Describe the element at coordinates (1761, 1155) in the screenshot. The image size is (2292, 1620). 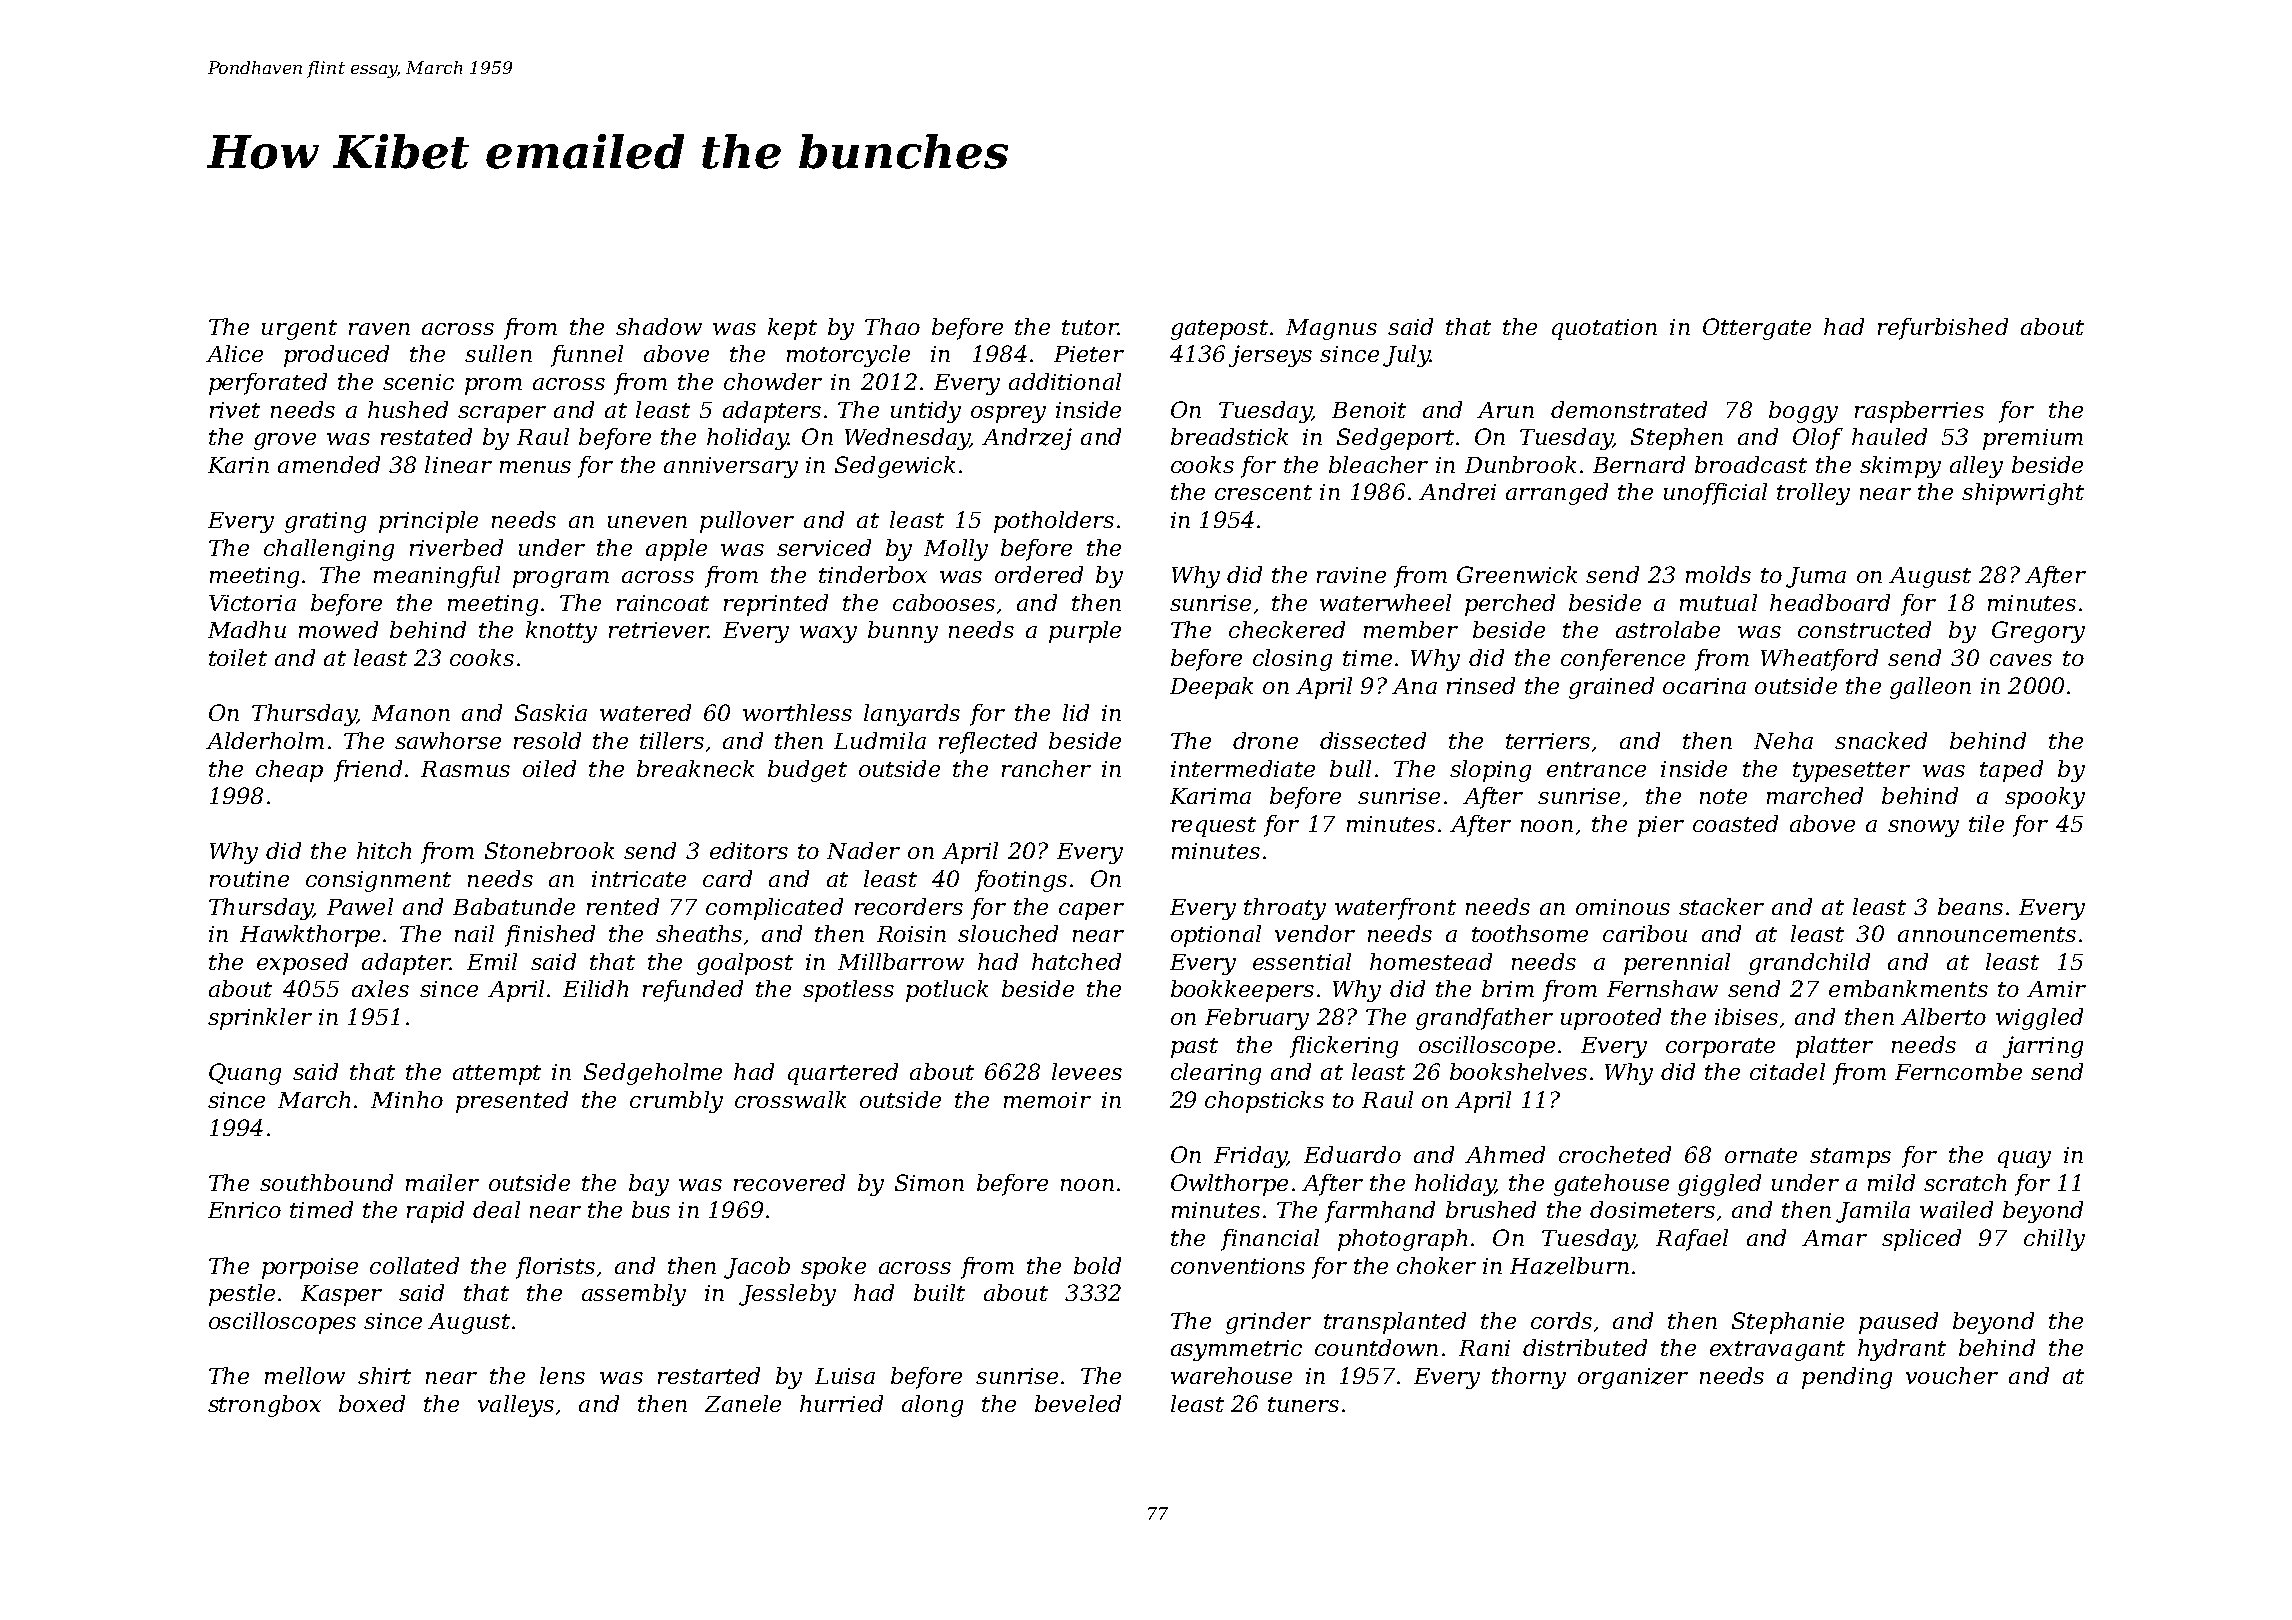
I see `ornate` at that location.
